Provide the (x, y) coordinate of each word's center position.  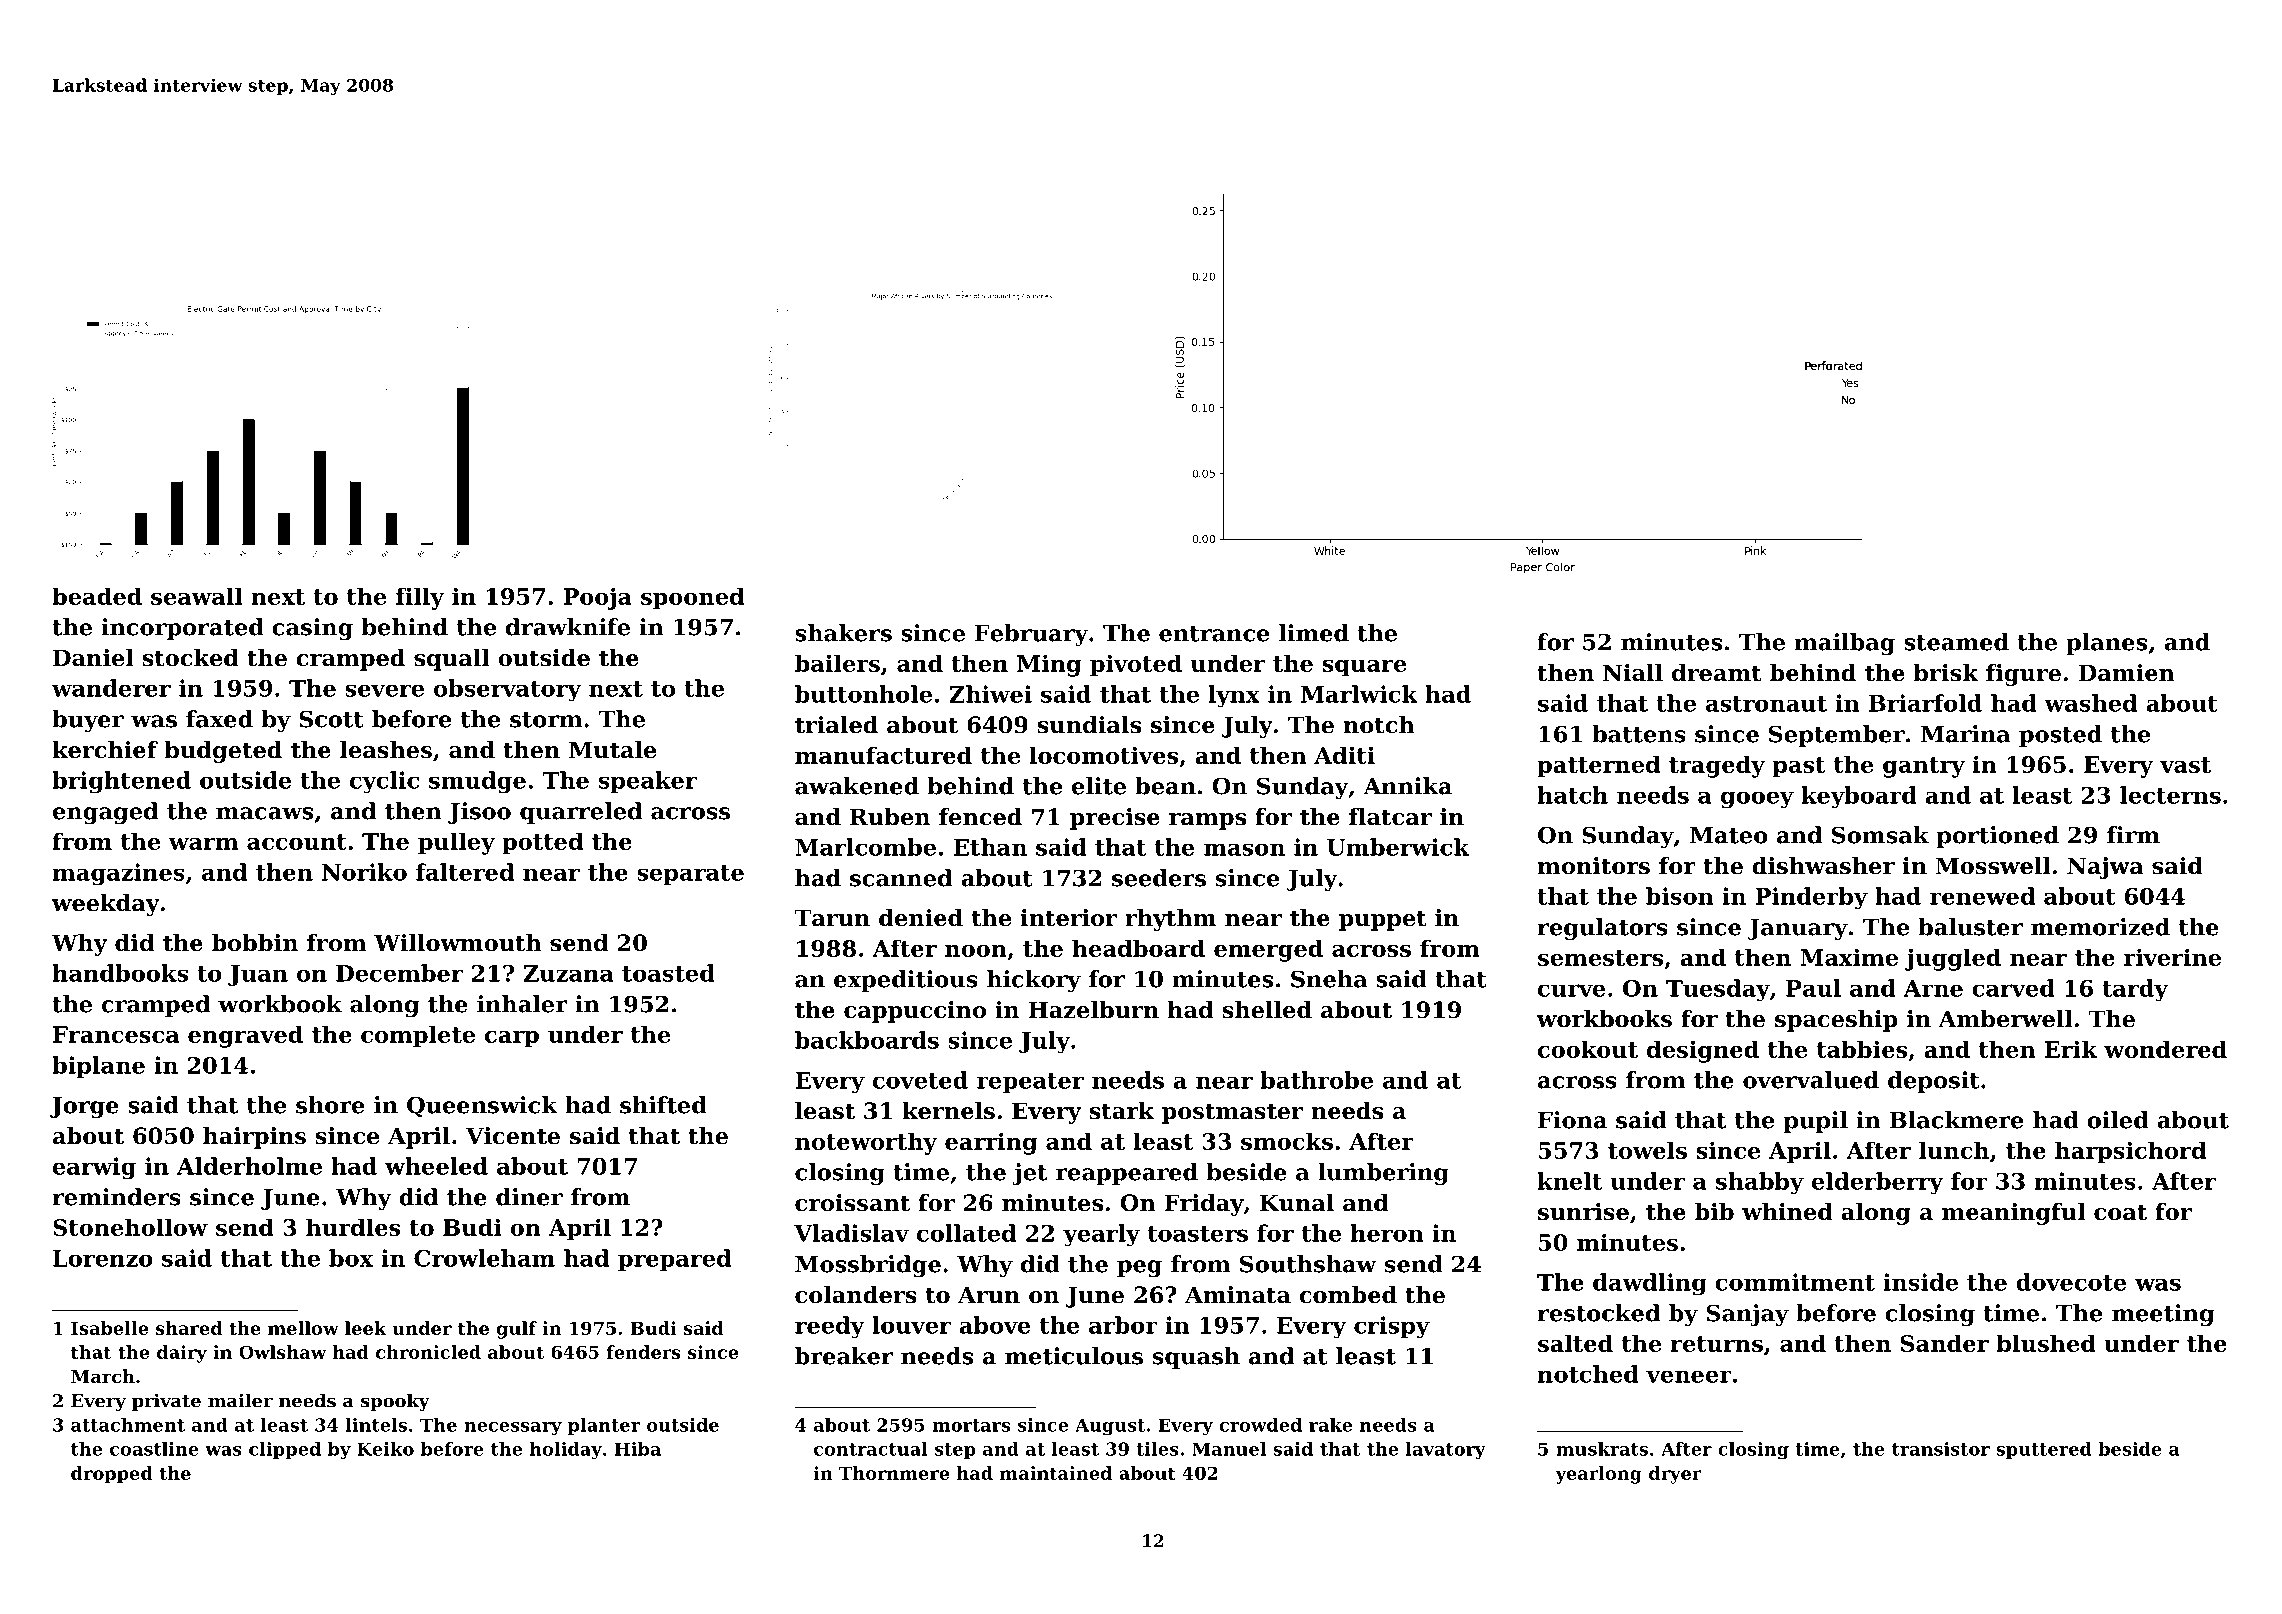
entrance (1214, 634)
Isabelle (109, 1328)
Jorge (84, 1107)
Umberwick (1398, 847)
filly (420, 598)
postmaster (1232, 1113)
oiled (2118, 1120)
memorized (2100, 927)
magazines (119, 874)
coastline (154, 1449)
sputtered (2044, 1450)
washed (2090, 703)
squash (1196, 1358)
